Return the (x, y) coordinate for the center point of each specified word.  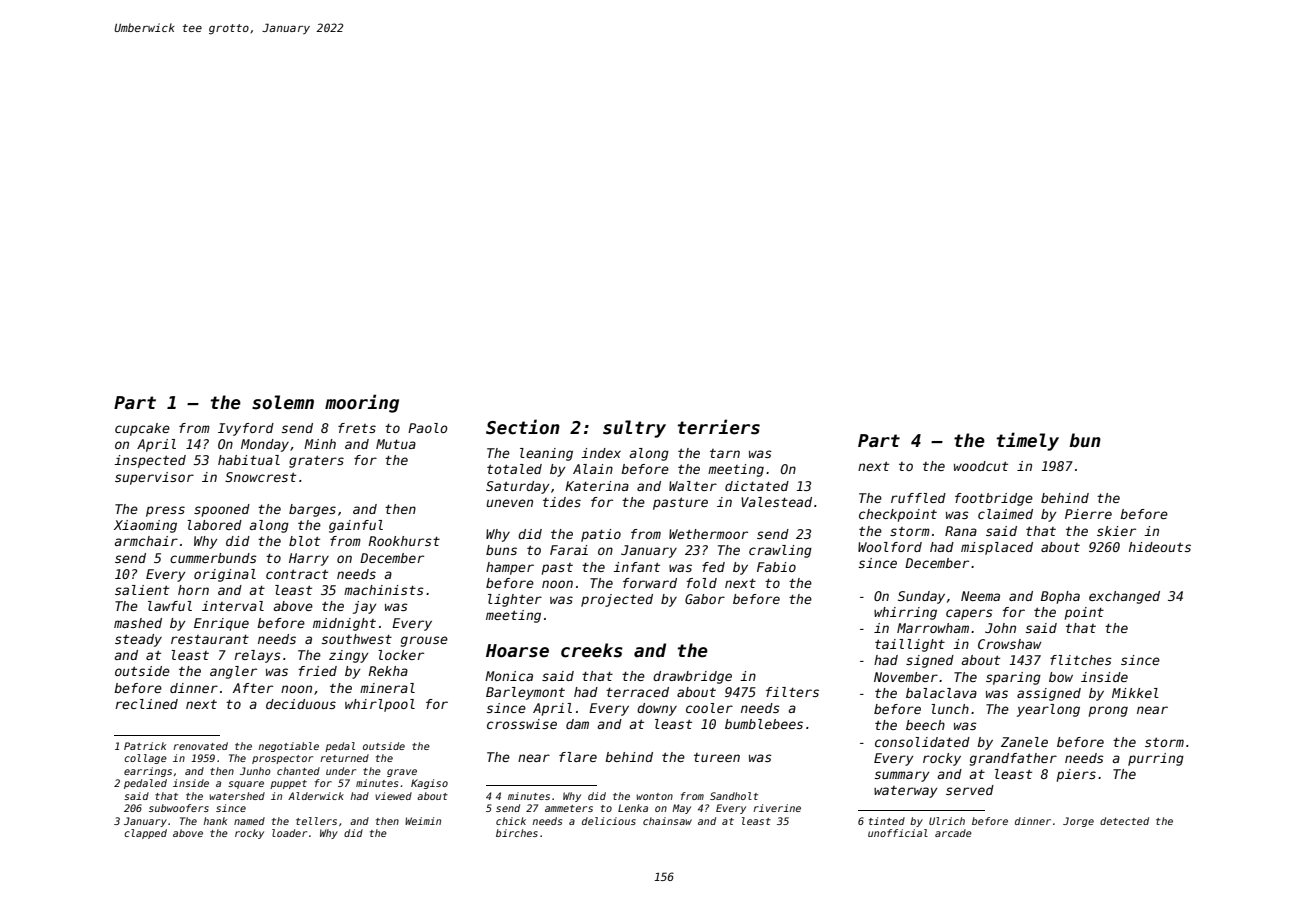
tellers (316, 821)
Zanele (1024, 742)
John (1000, 628)
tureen (717, 757)
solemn (283, 402)
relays (257, 656)
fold (702, 583)
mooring (362, 403)
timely (1028, 441)
